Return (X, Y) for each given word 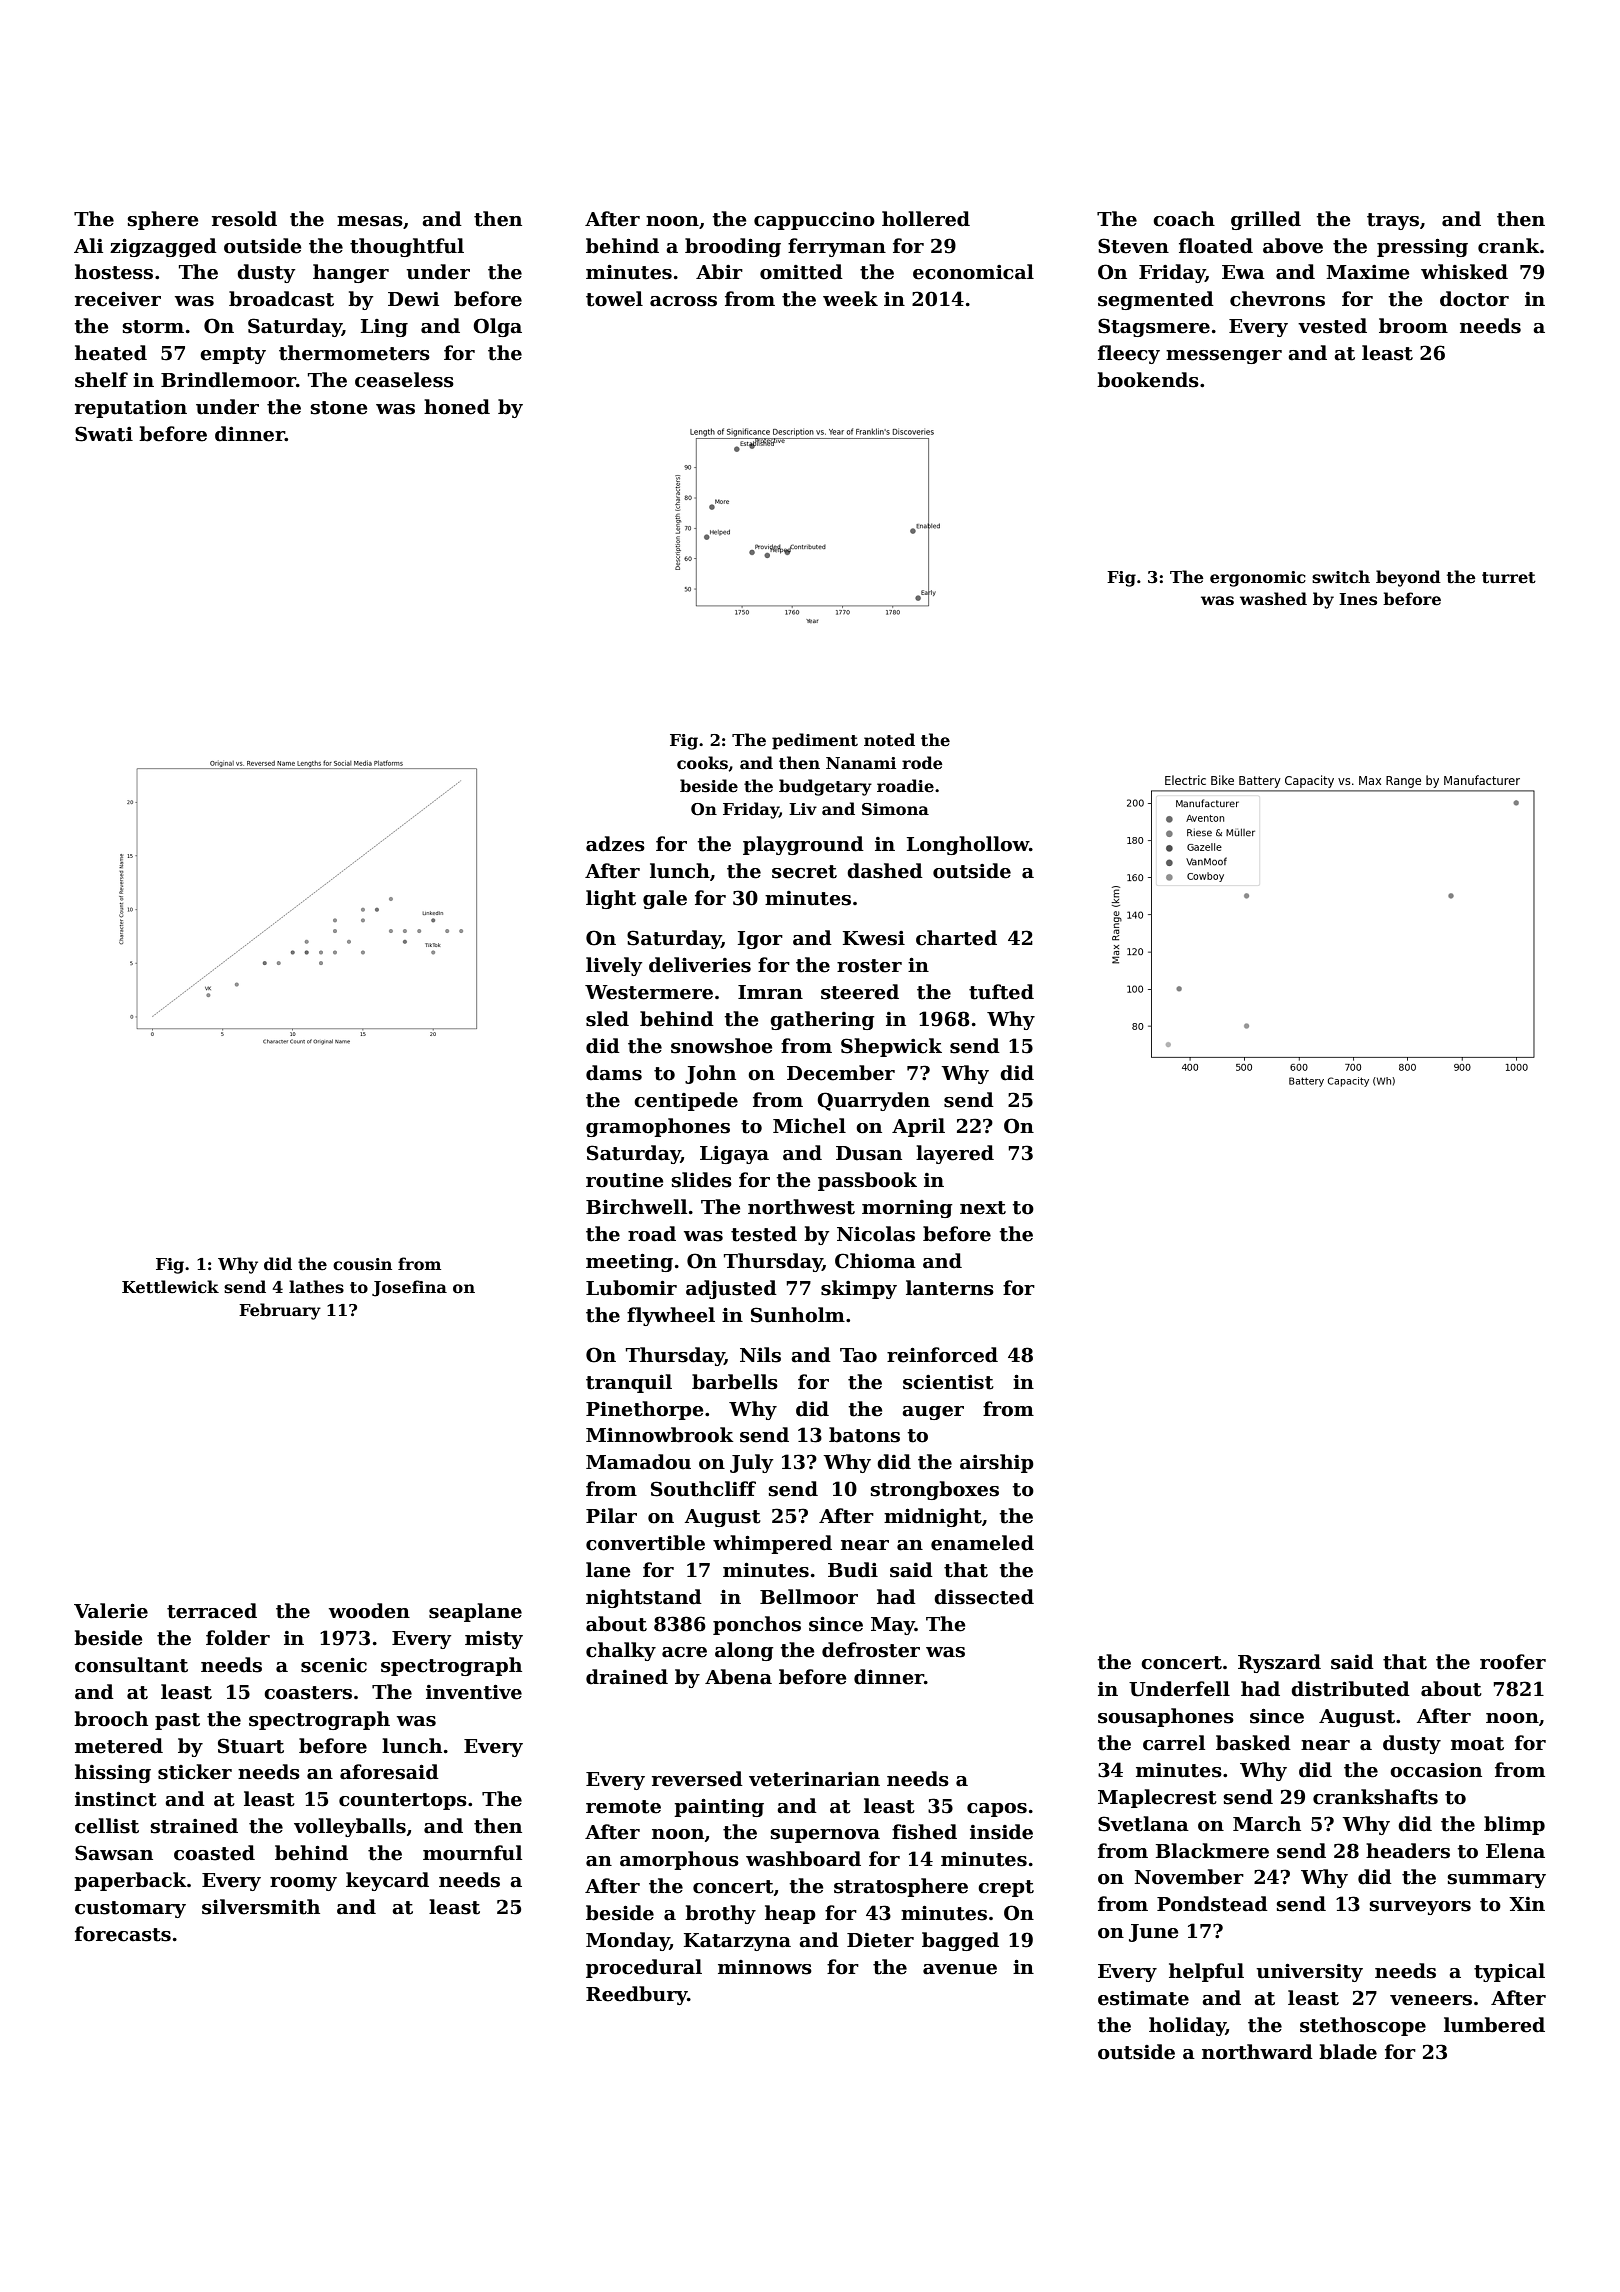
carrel (1174, 1743)
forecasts (123, 1934)
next (983, 1208)
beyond (1408, 578)
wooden (369, 1611)
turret (1509, 578)
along (744, 1651)
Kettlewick (170, 1287)
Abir (719, 272)
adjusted (731, 1289)
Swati (104, 434)
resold (244, 219)
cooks (702, 763)
